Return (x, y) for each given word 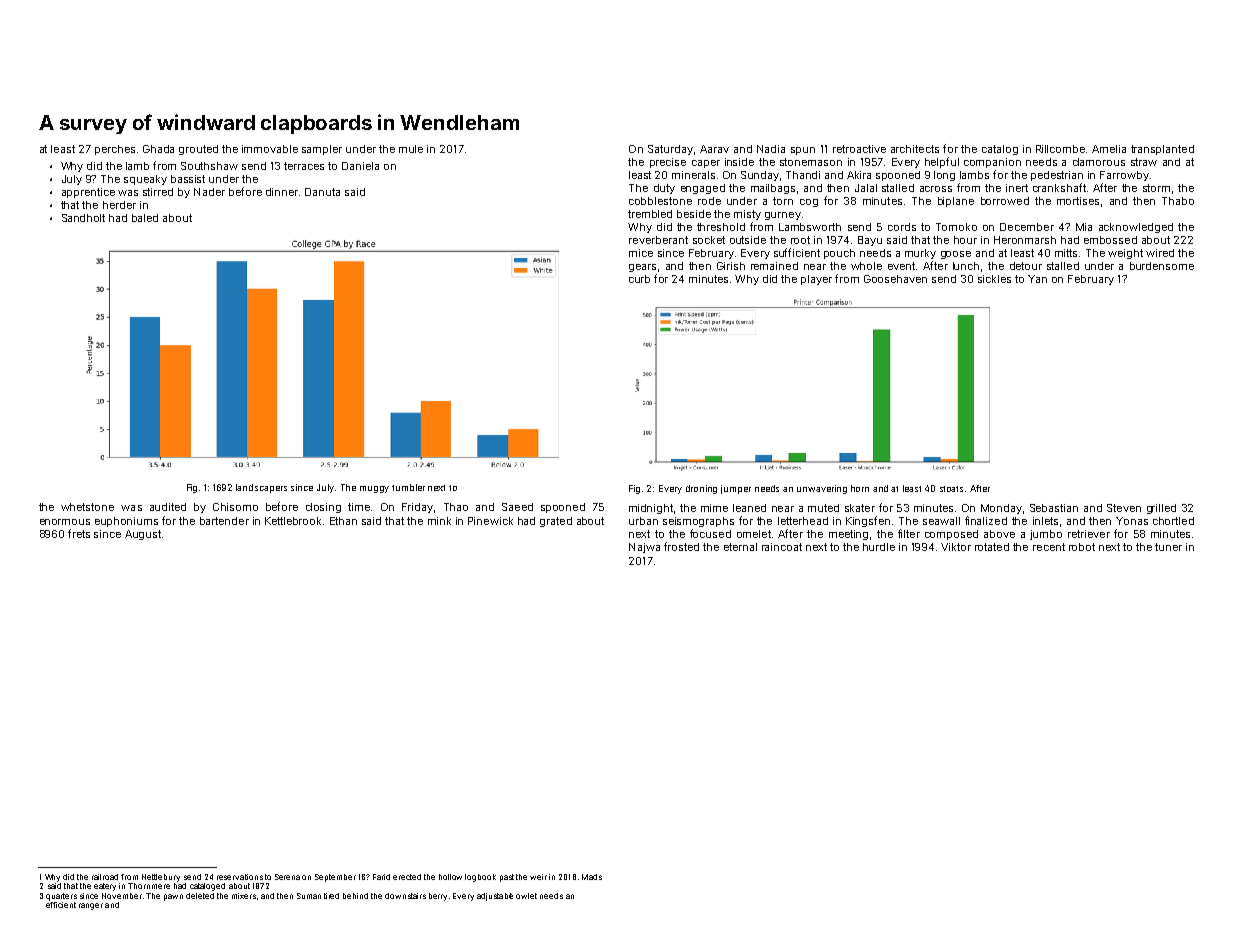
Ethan (343, 521)
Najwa (644, 548)
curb (639, 279)
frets (79, 533)
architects (915, 149)
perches (115, 150)
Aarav (714, 149)
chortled (1173, 521)
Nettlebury (161, 878)
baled (145, 218)
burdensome (1162, 266)
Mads (592, 877)
